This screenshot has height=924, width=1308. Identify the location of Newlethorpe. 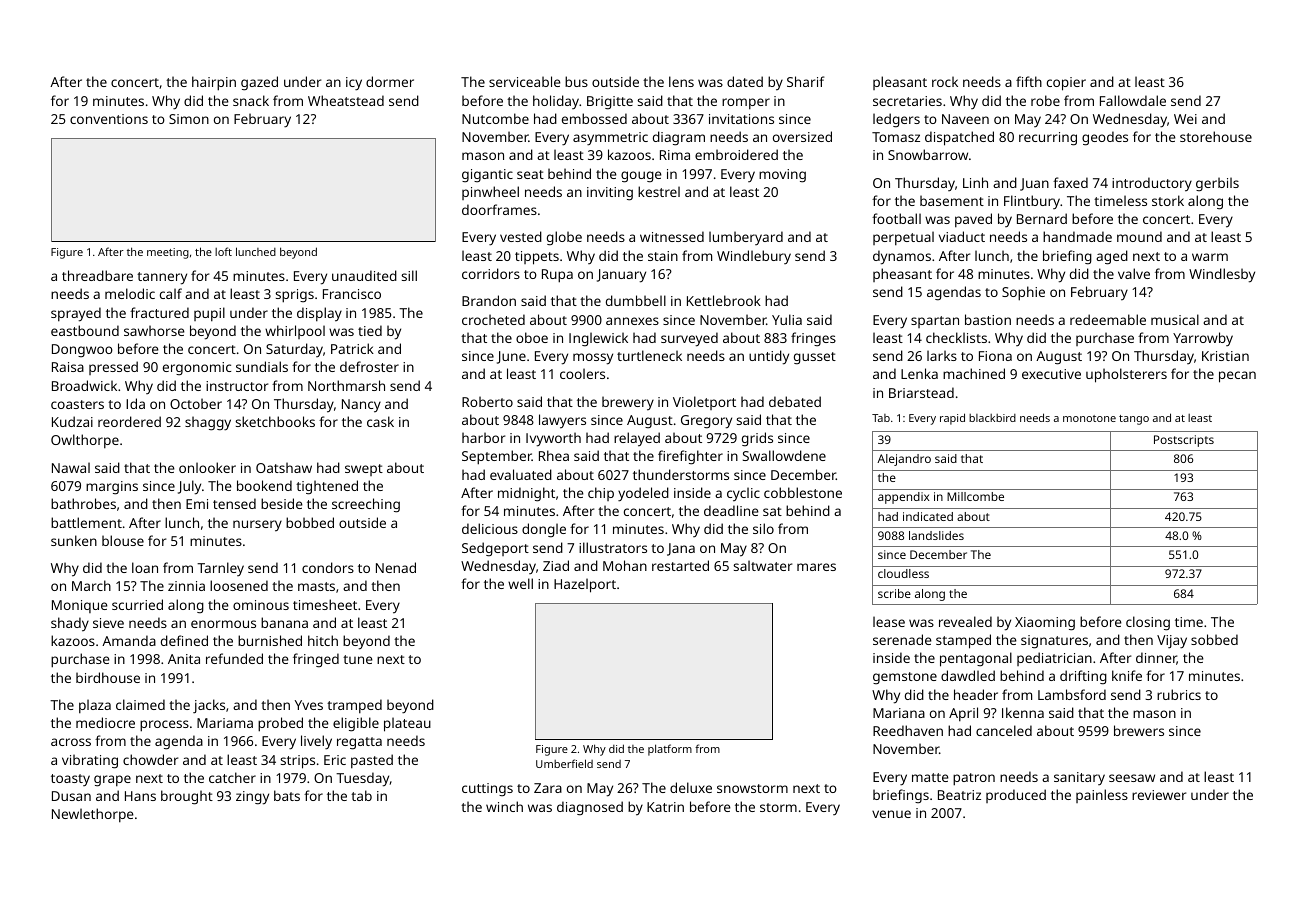
(93, 815).
